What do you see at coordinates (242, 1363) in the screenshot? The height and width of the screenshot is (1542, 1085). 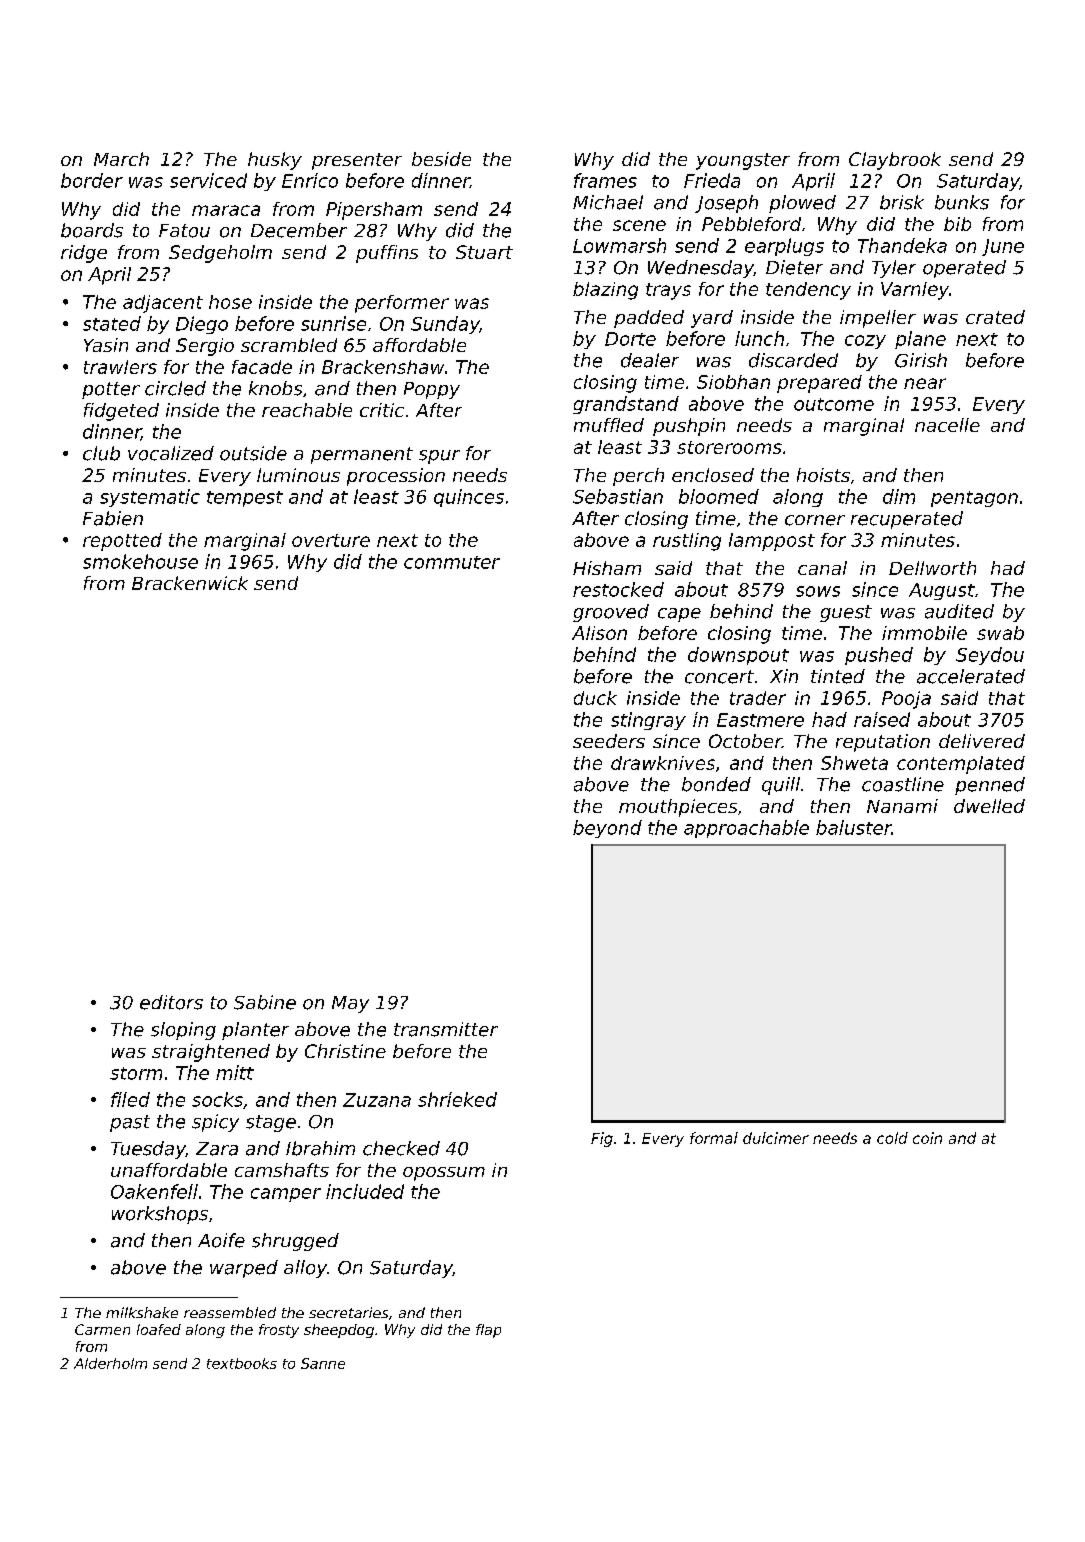 I see `textbooks` at bounding box center [242, 1363].
